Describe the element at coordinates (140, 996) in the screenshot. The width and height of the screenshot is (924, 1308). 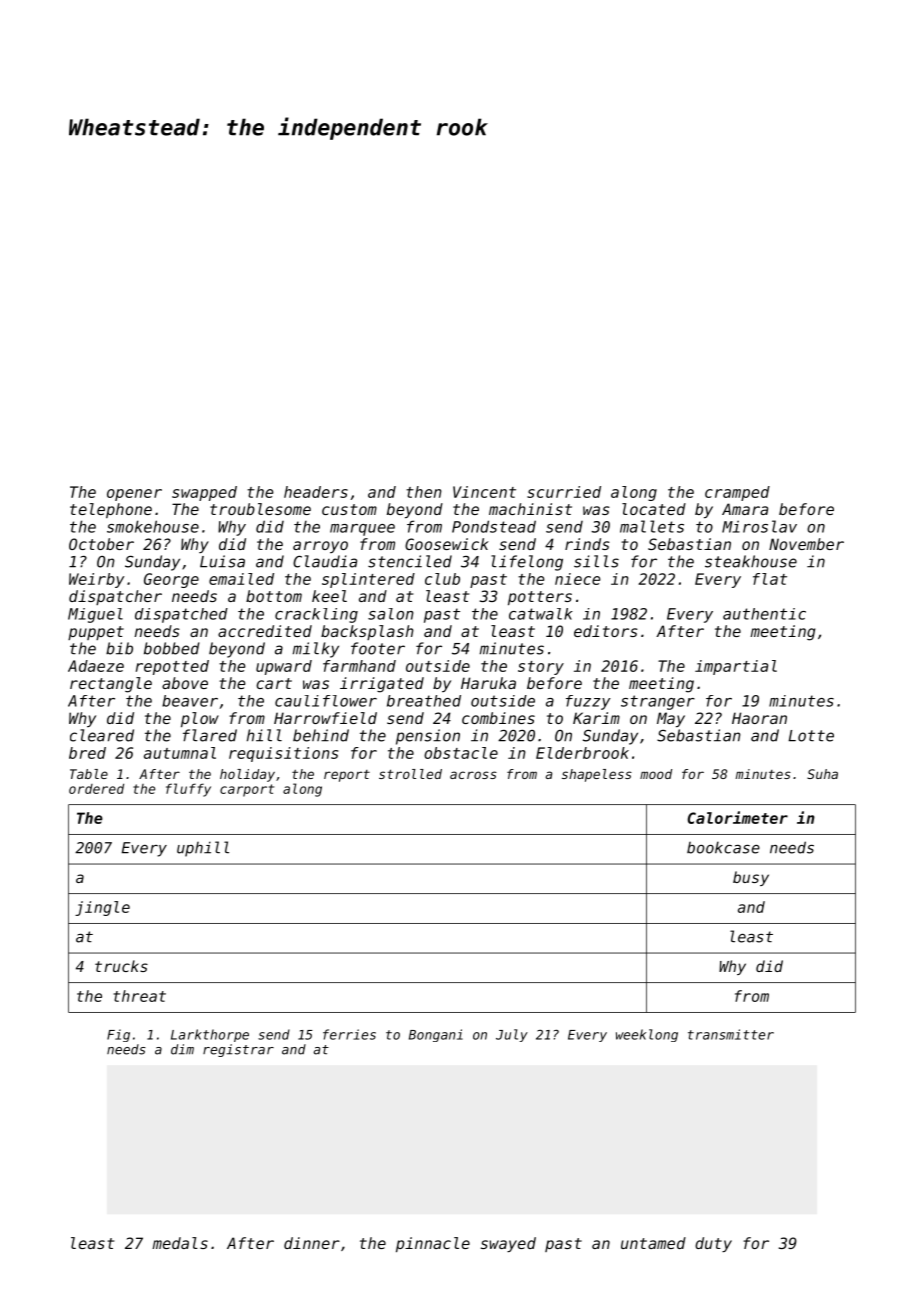
I see `threat` at that location.
